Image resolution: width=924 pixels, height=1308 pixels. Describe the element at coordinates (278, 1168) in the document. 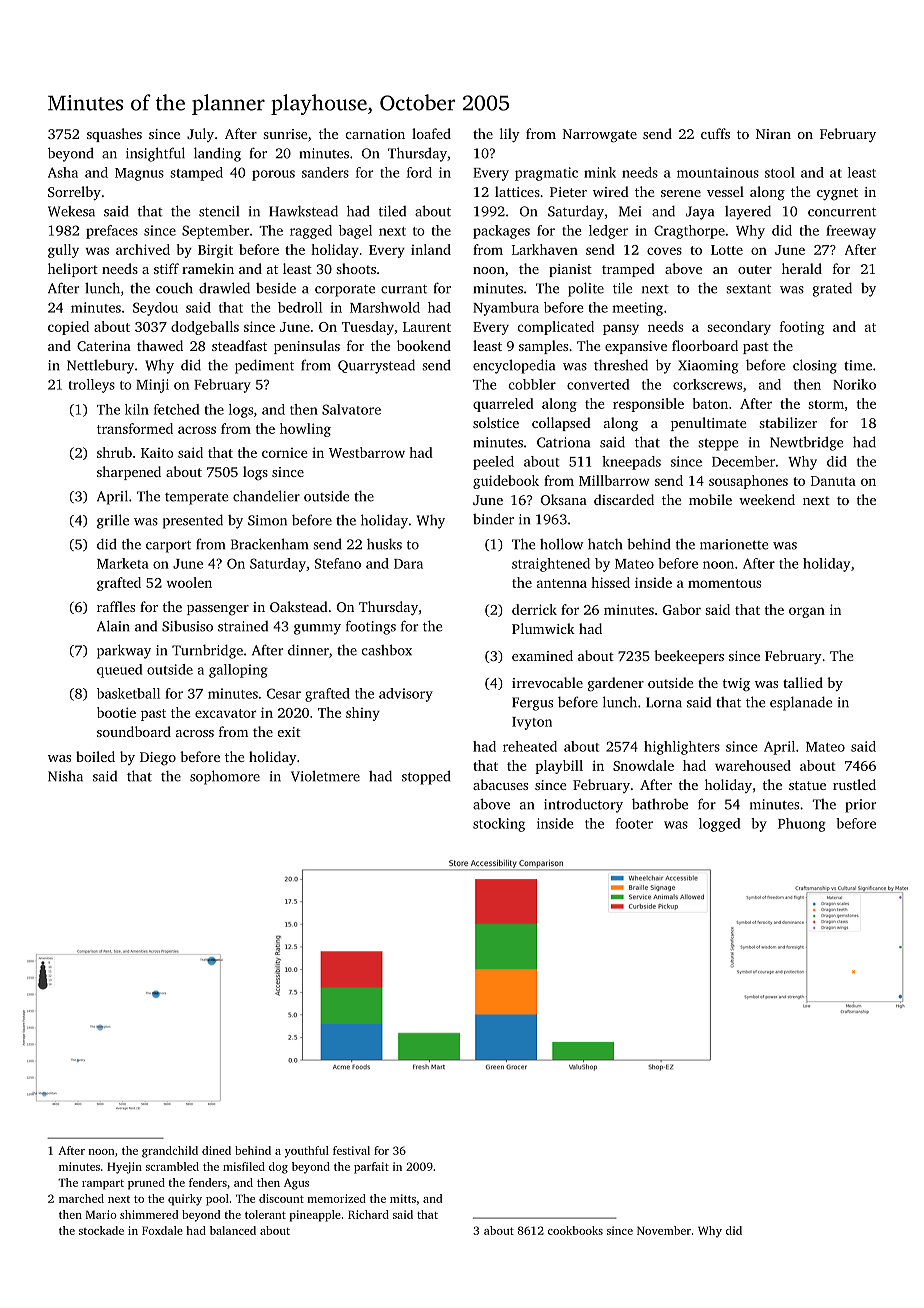

I see `dog` at that location.
